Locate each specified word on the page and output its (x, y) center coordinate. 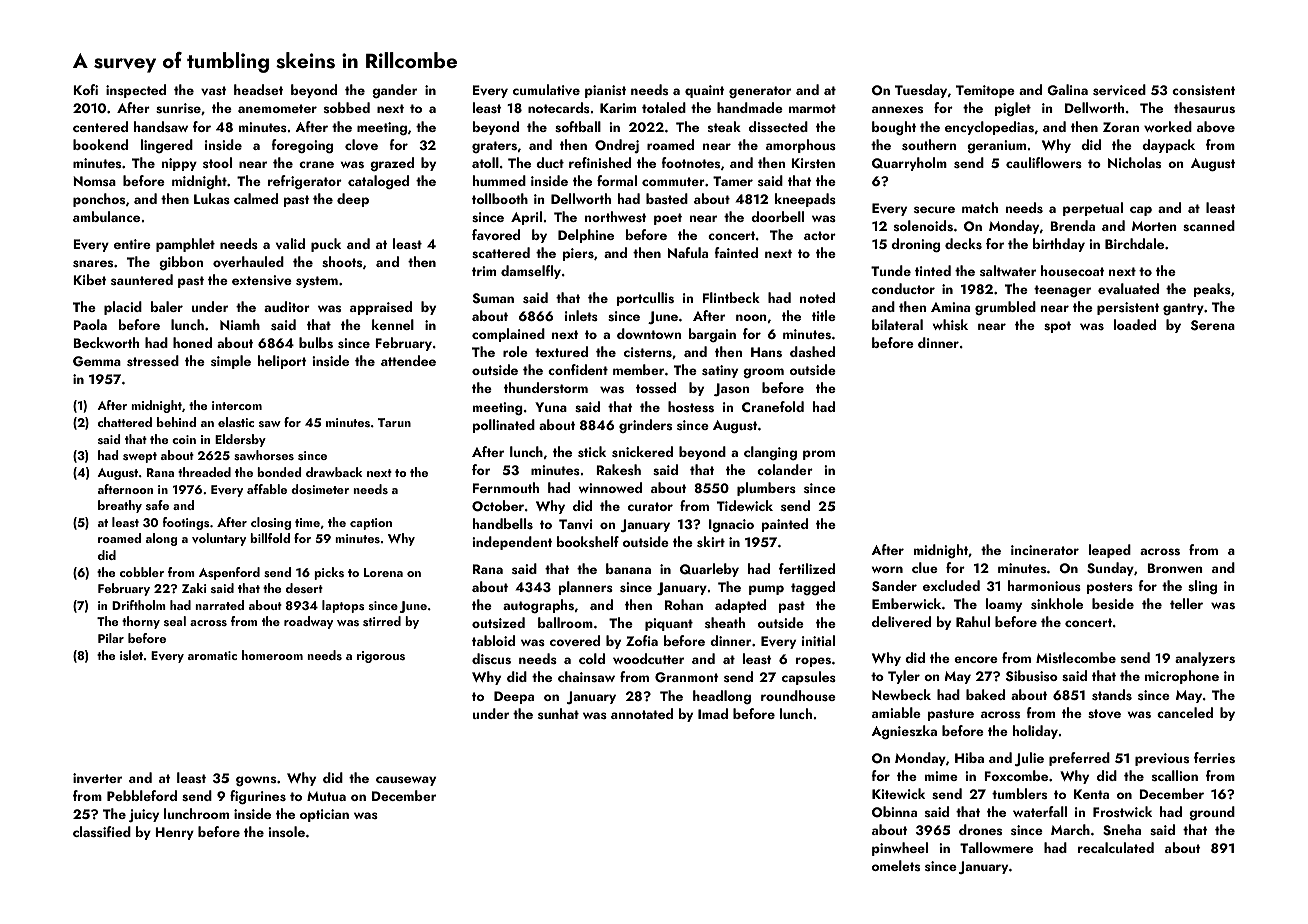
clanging (770, 453)
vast (214, 90)
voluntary (219, 539)
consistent (1203, 90)
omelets (896, 865)
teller (1186, 603)
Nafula (688, 252)
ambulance (106, 216)
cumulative (546, 90)
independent (512, 543)
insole (286, 831)
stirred (382, 621)
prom (819, 455)
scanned (1209, 225)
